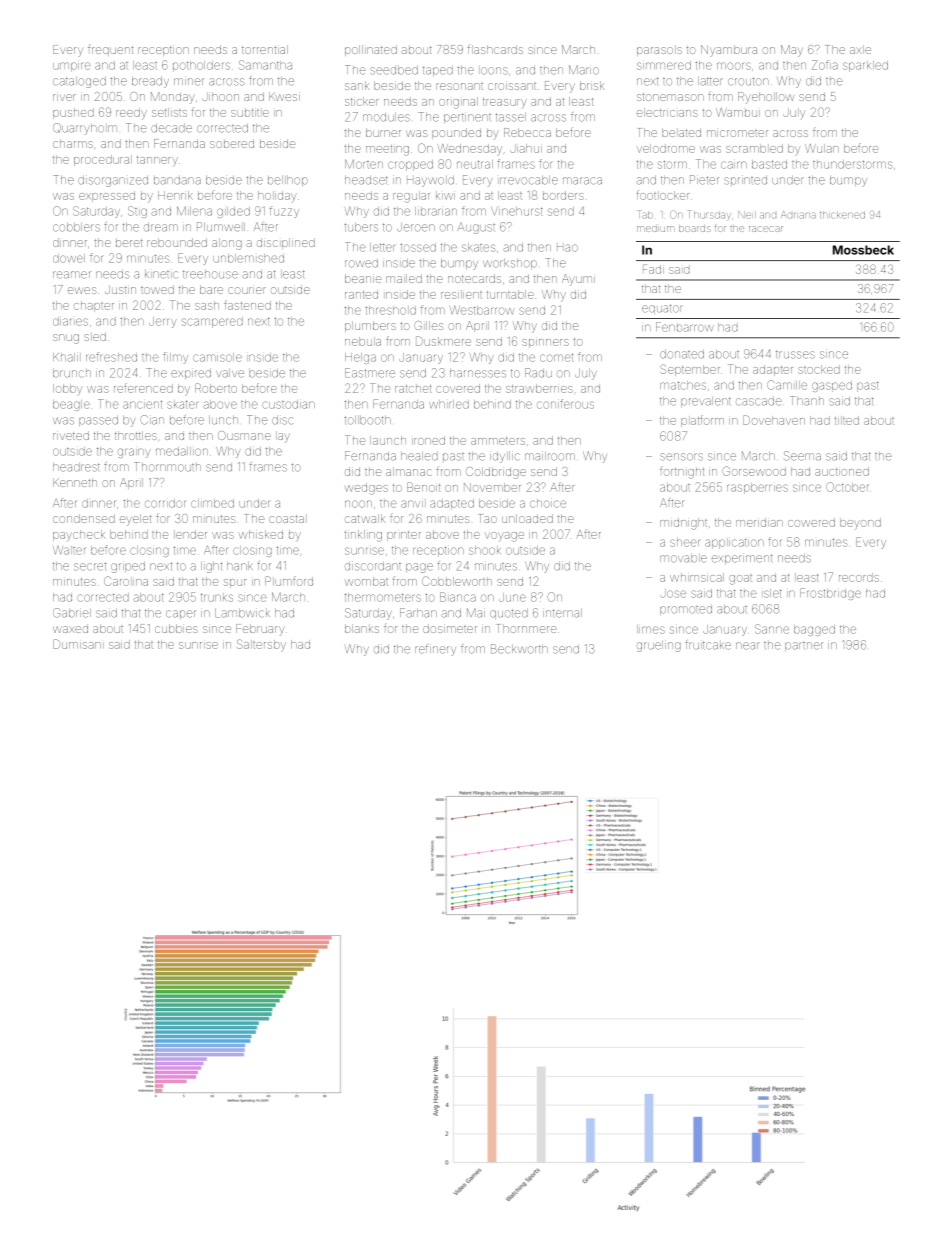 Image resolution: width=952 pixels, height=1233 pixels. I want to click on rebounded, so click(177, 242).
